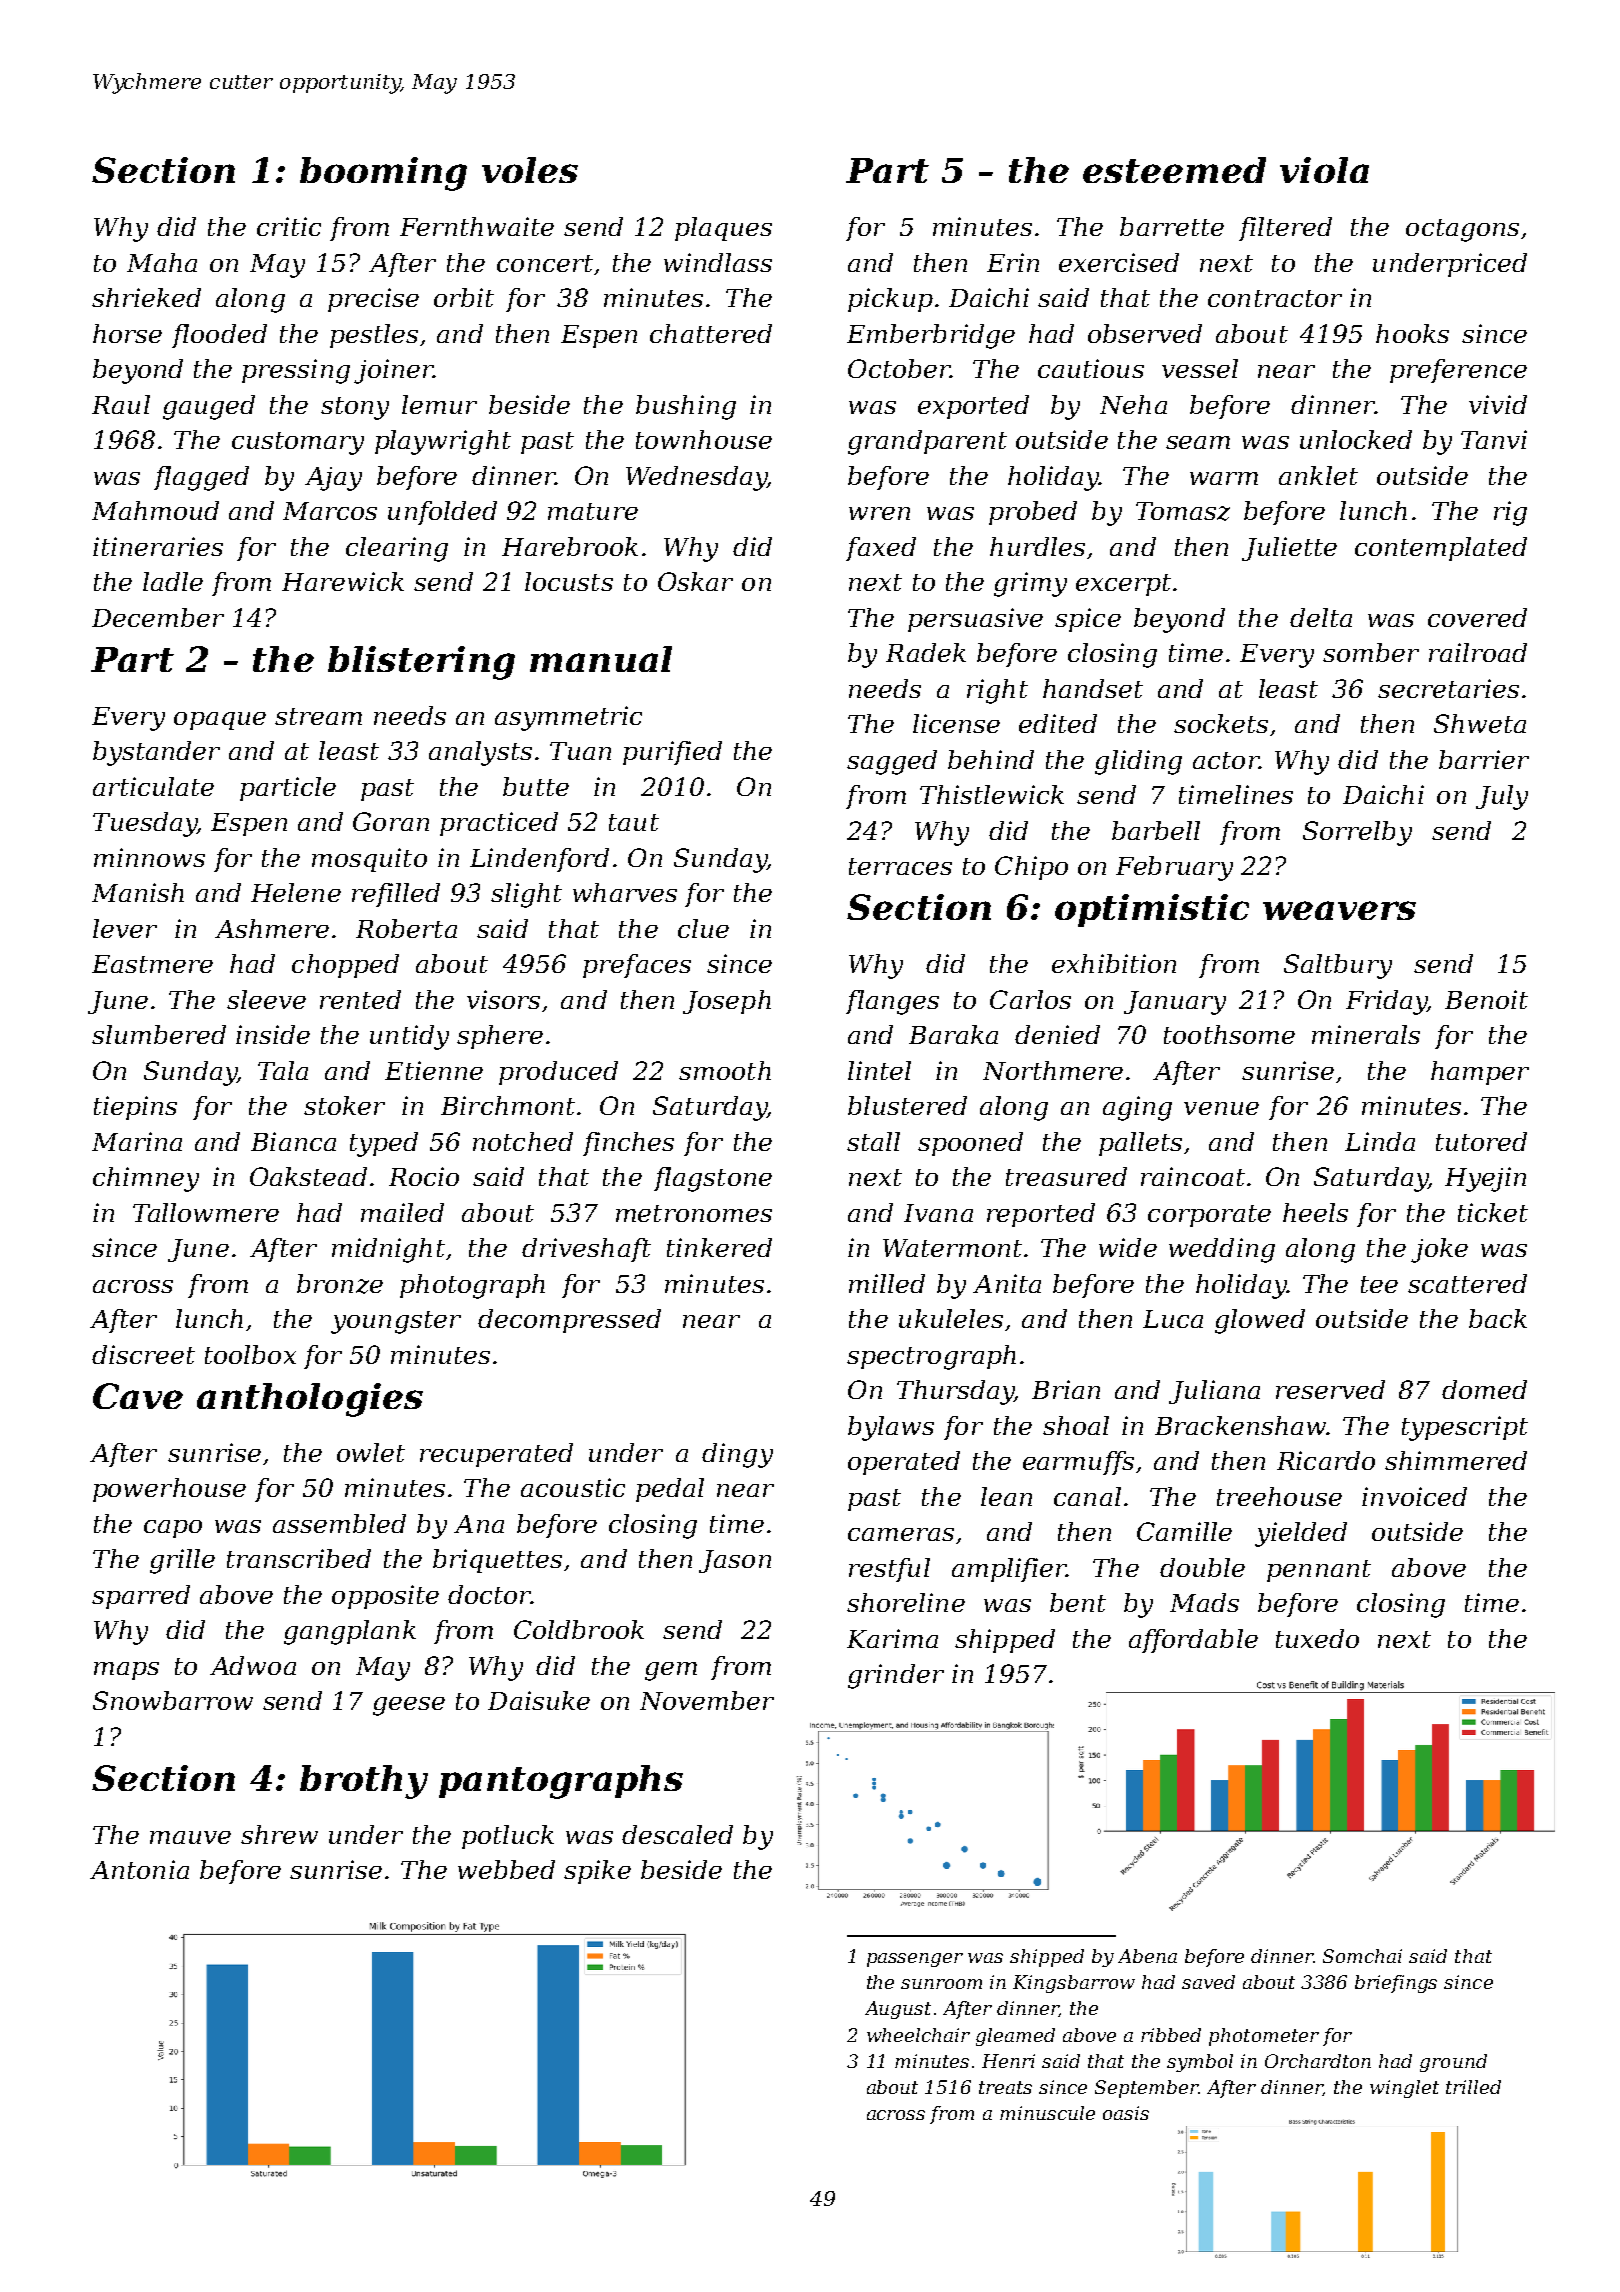  I want to click on excerpt, so click(1123, 585).
